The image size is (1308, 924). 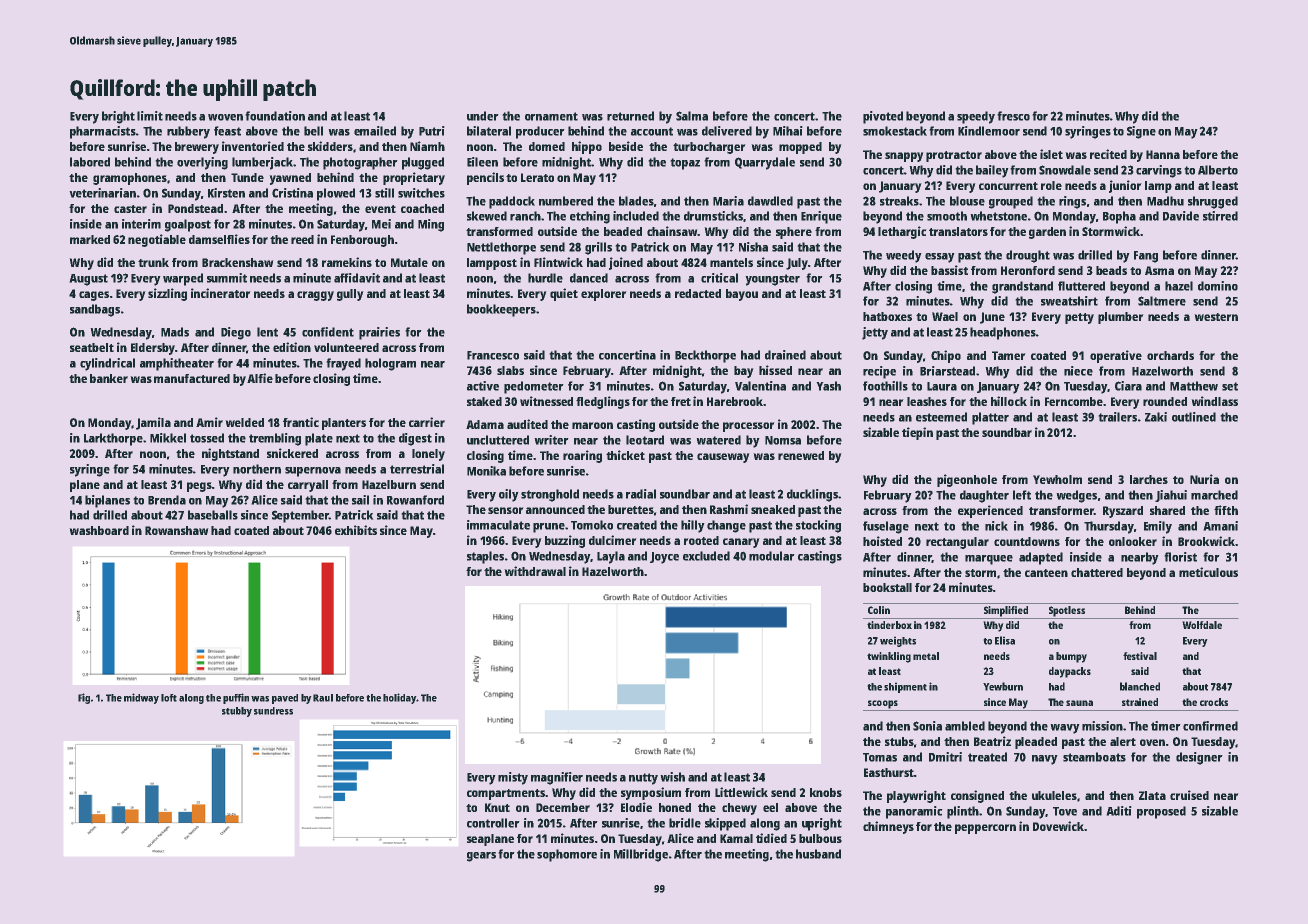 I want to click on whetstone, so click(x=999, y=216).
